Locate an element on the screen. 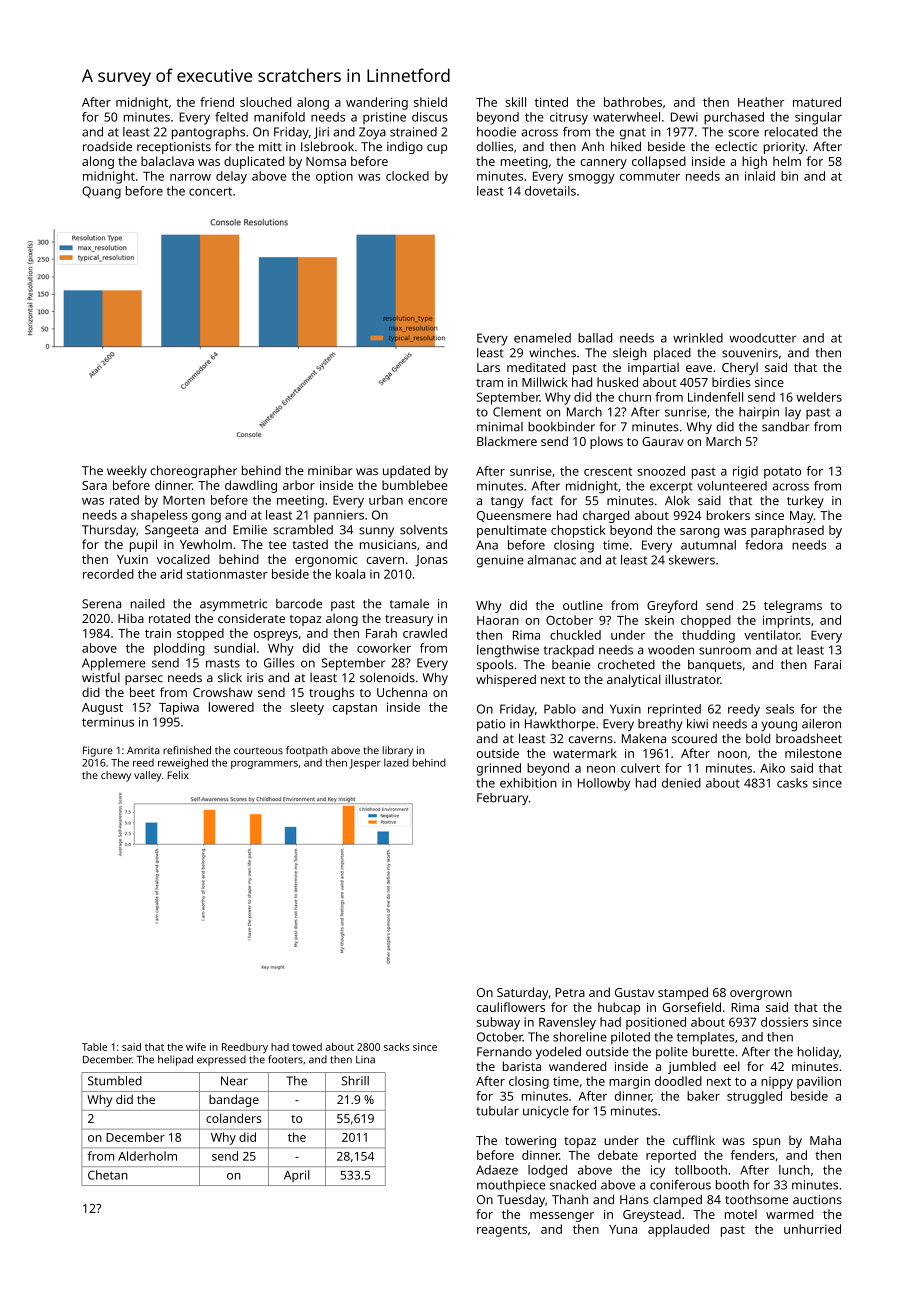 The image size is (924, 1308). baker is located at coordinates (703, 1096).
